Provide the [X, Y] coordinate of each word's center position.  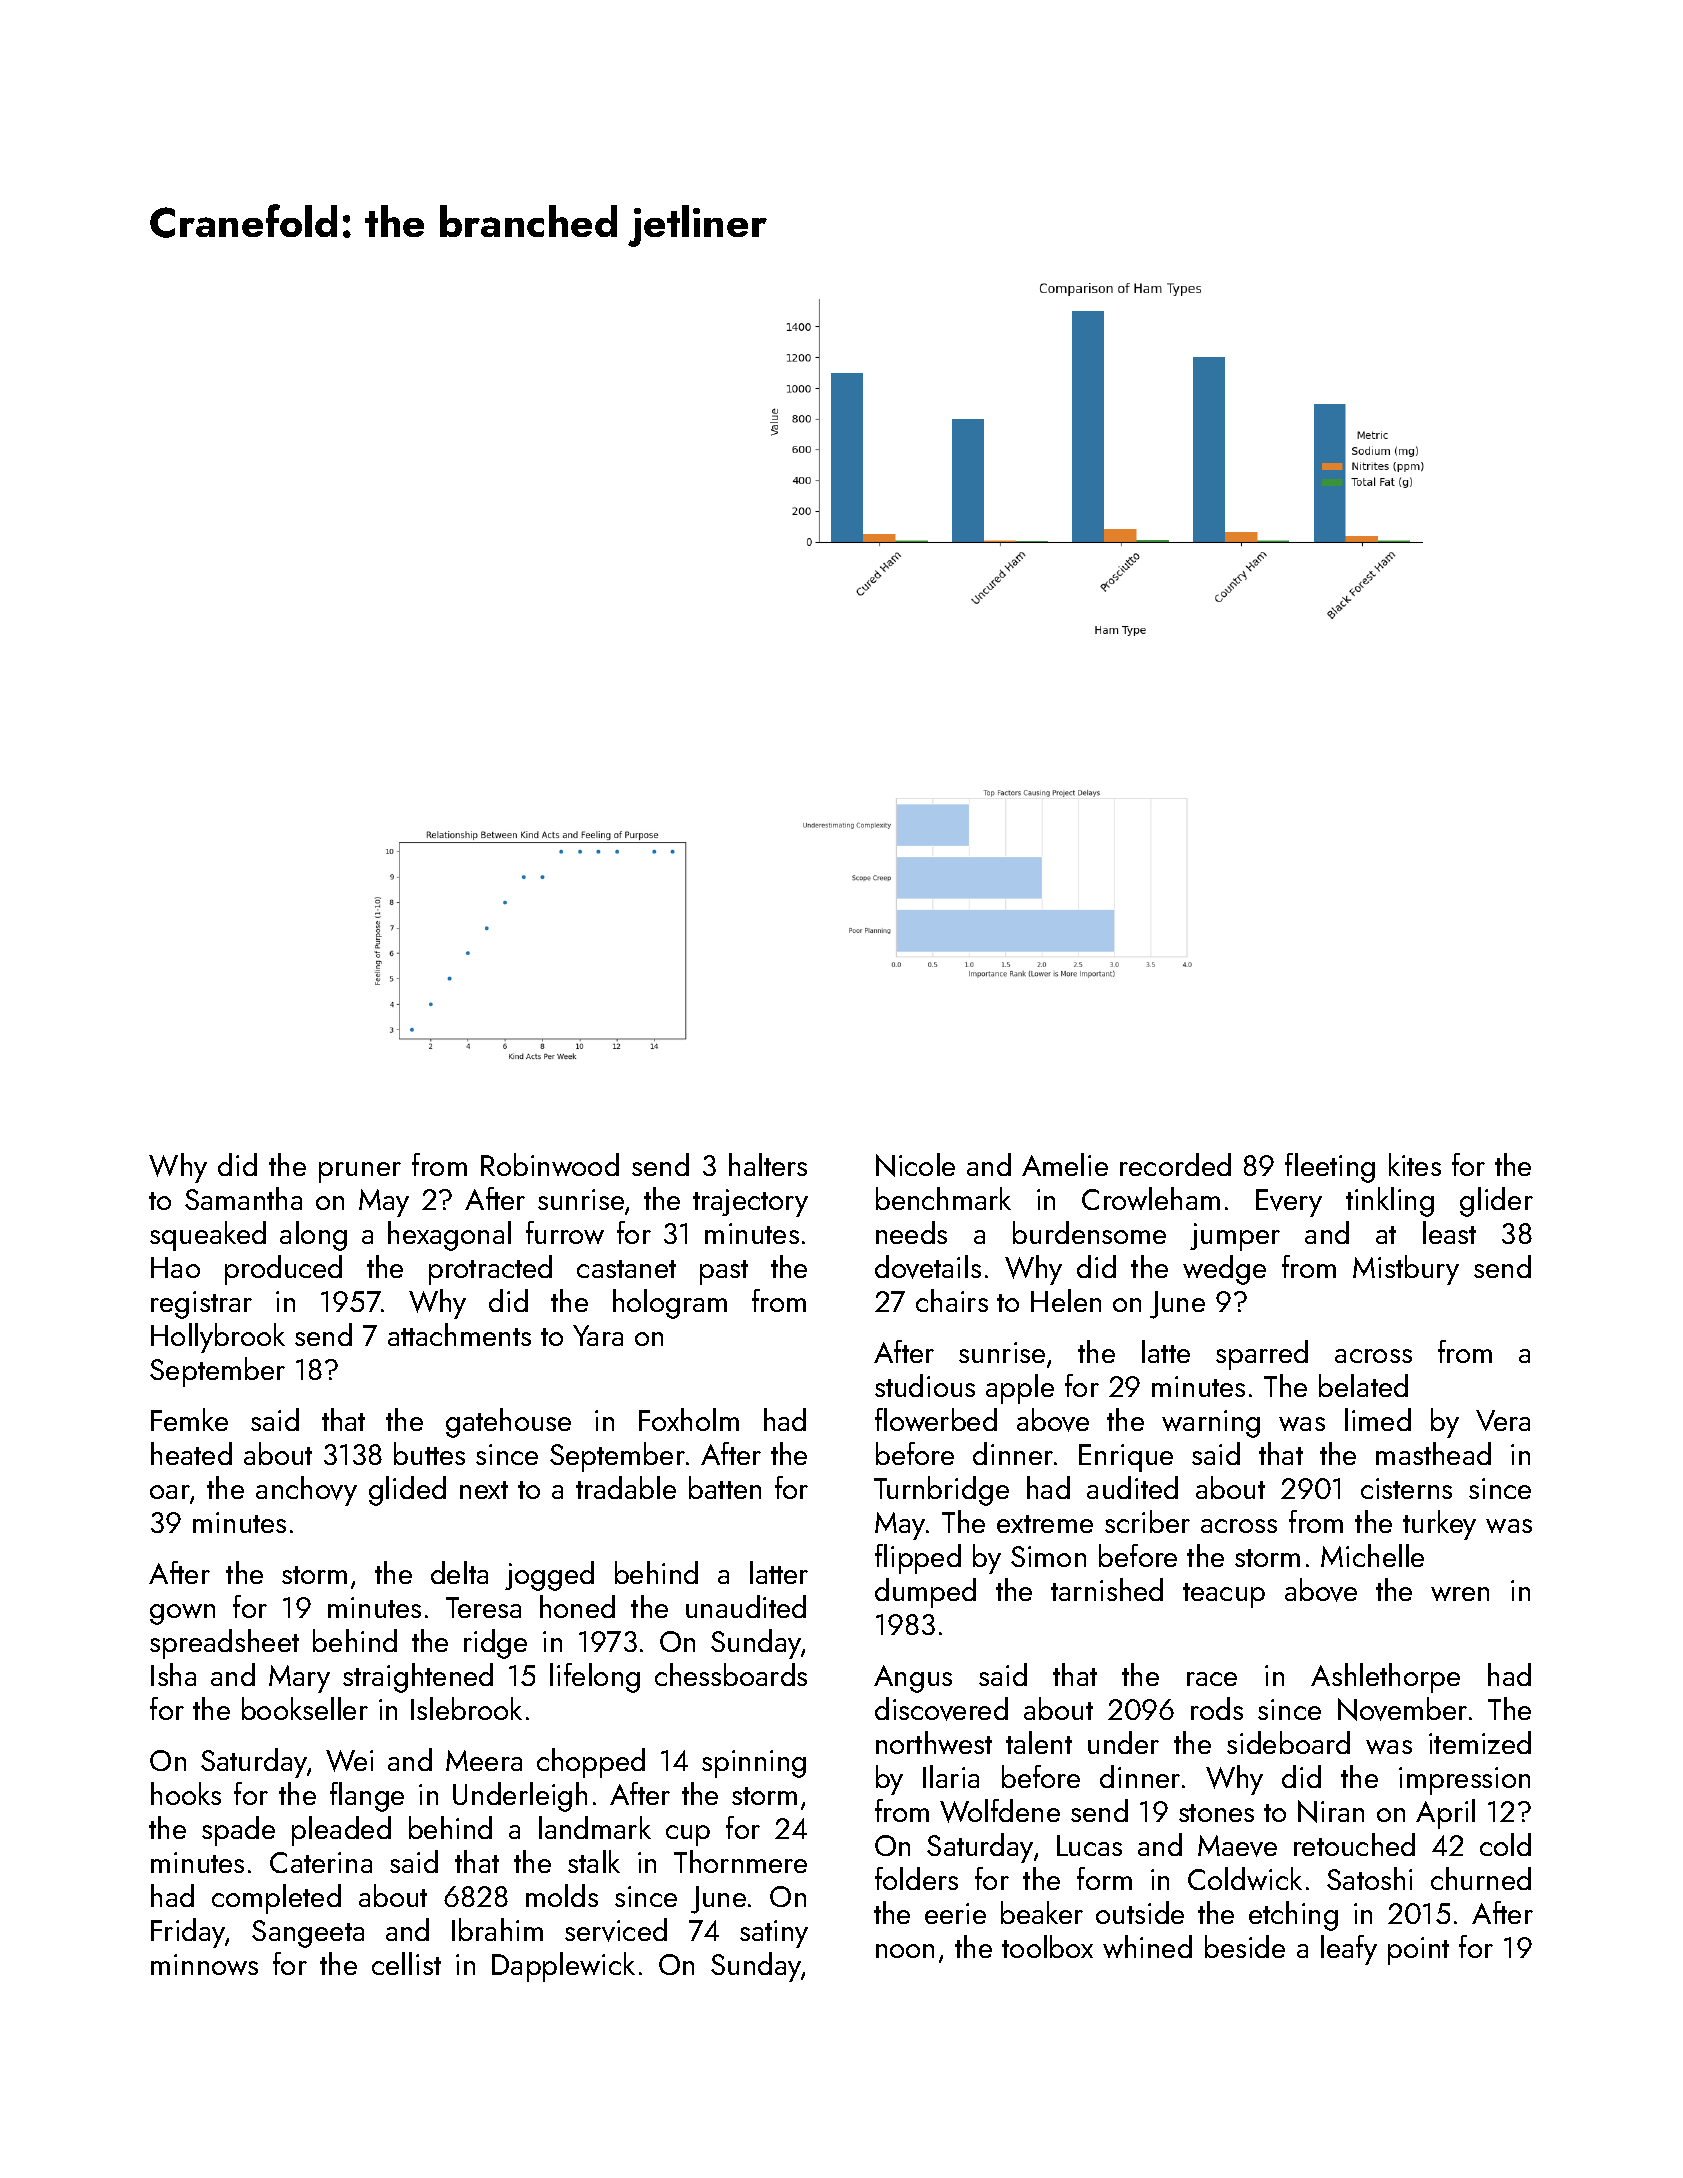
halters [768, 1164]
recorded [1175, 1164]
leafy [1349, 1950]
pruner [360, 1172]
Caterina [321, 1862]
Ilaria [951, 1776]
